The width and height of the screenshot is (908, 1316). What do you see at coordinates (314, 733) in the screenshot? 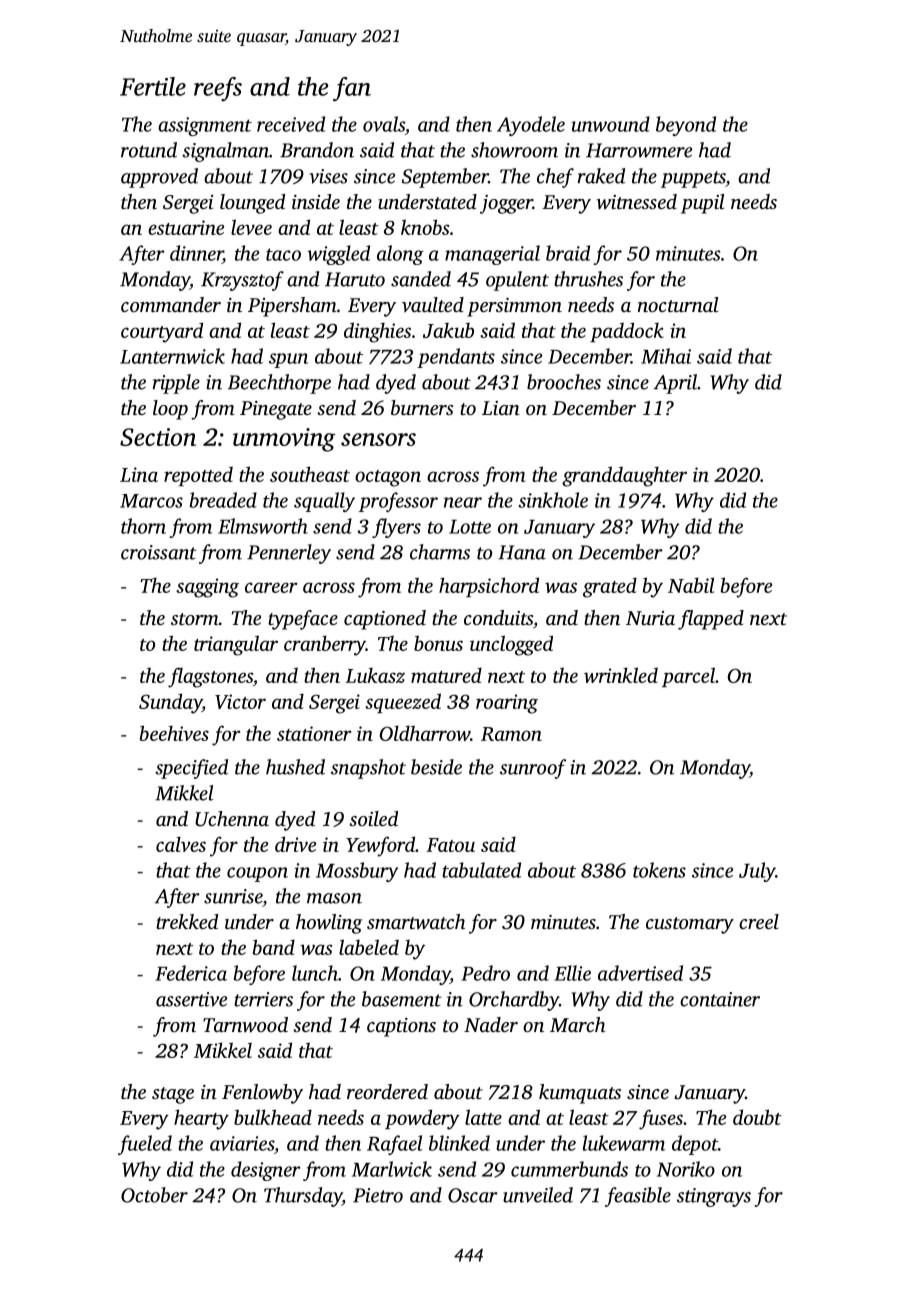
I see `stationer` at bounding box center [314, 733].
